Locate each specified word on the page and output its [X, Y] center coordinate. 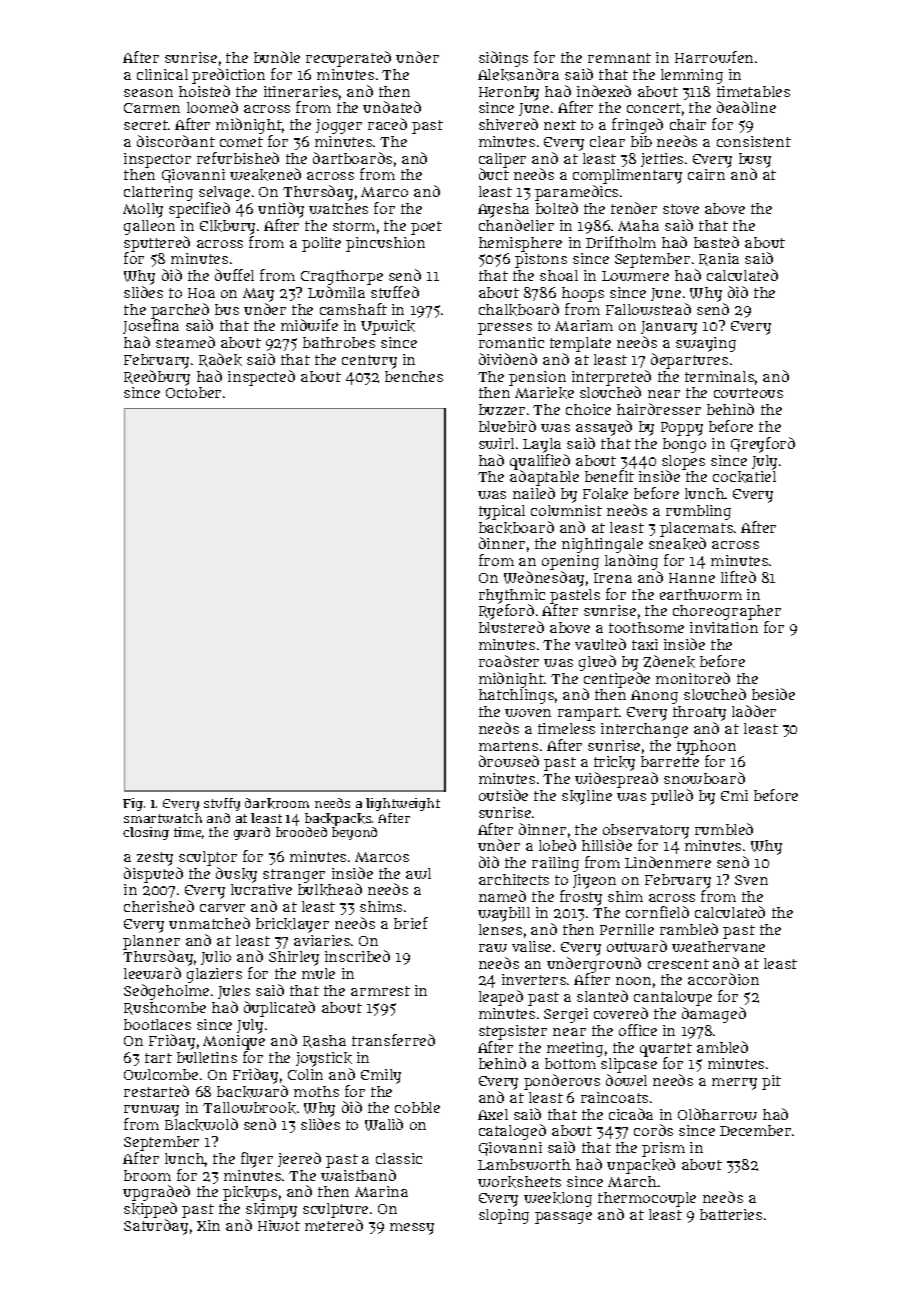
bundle [277, 57]
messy [412, 1229]
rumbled [724, 829]
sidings [503, 59]
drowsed [509, 761]
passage [563, 1218]
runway [151, 1111]
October [193, 392]
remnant [619, 58]
